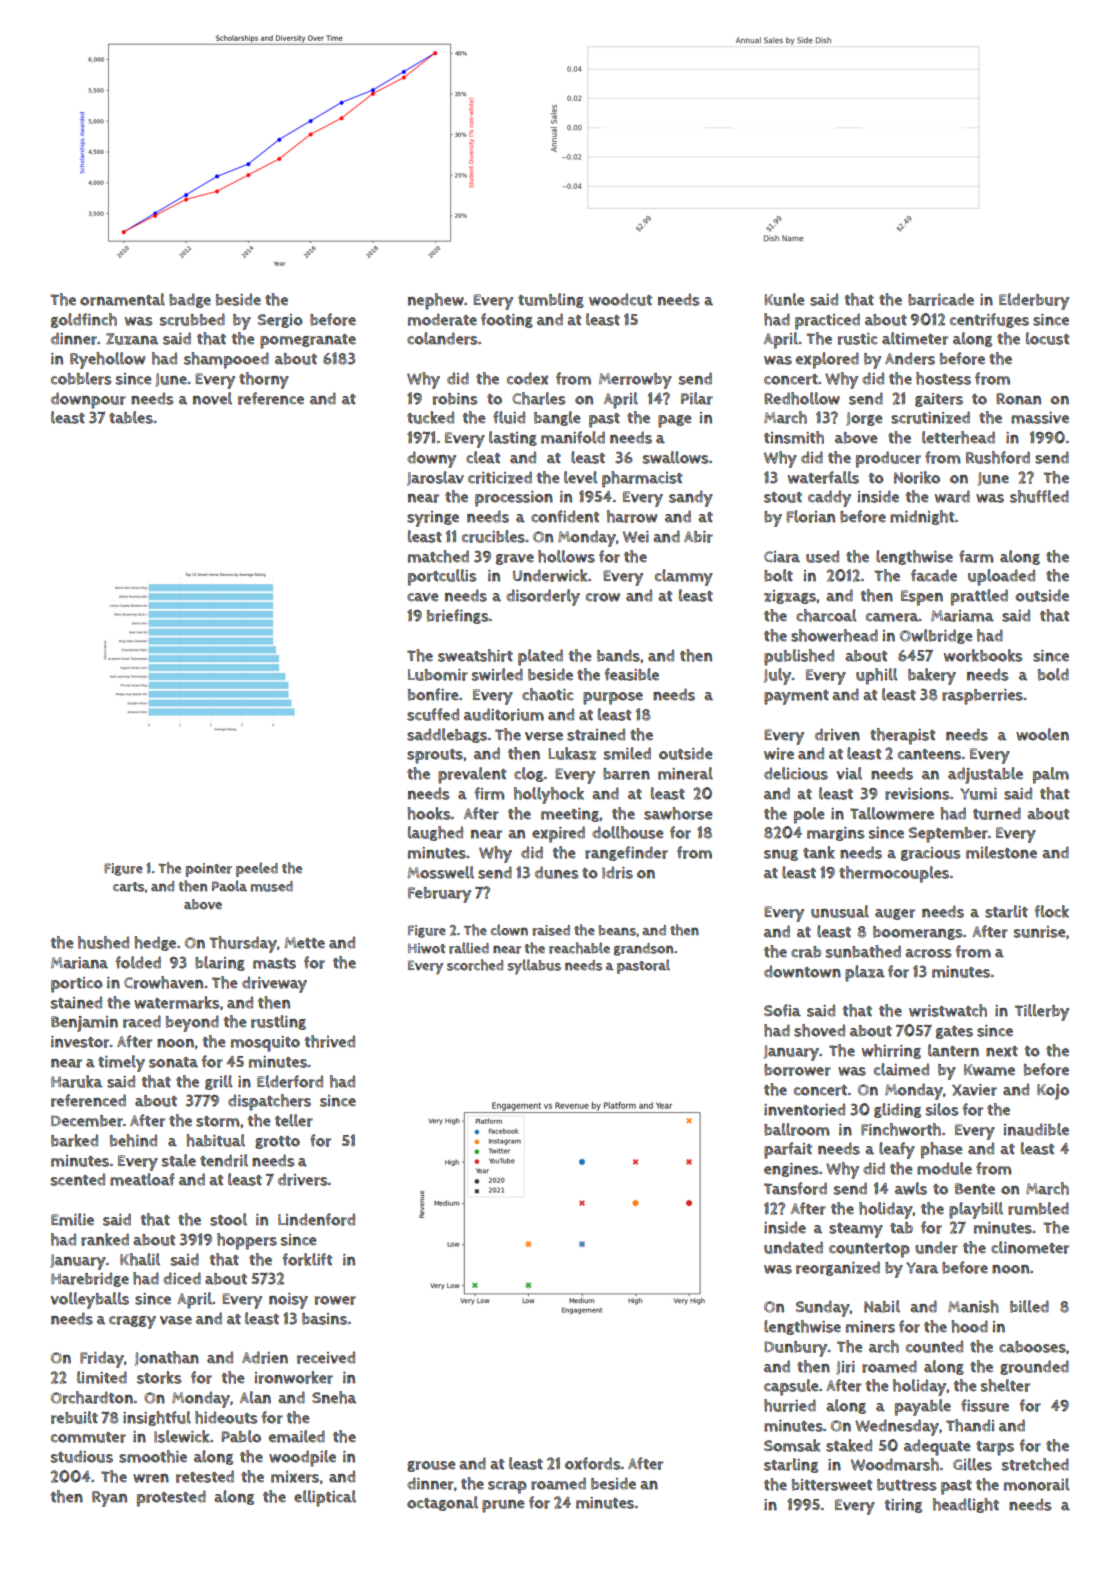 The height and width of the document is (1584, 1120). I want to click on drivers, so click(303, 1179).
